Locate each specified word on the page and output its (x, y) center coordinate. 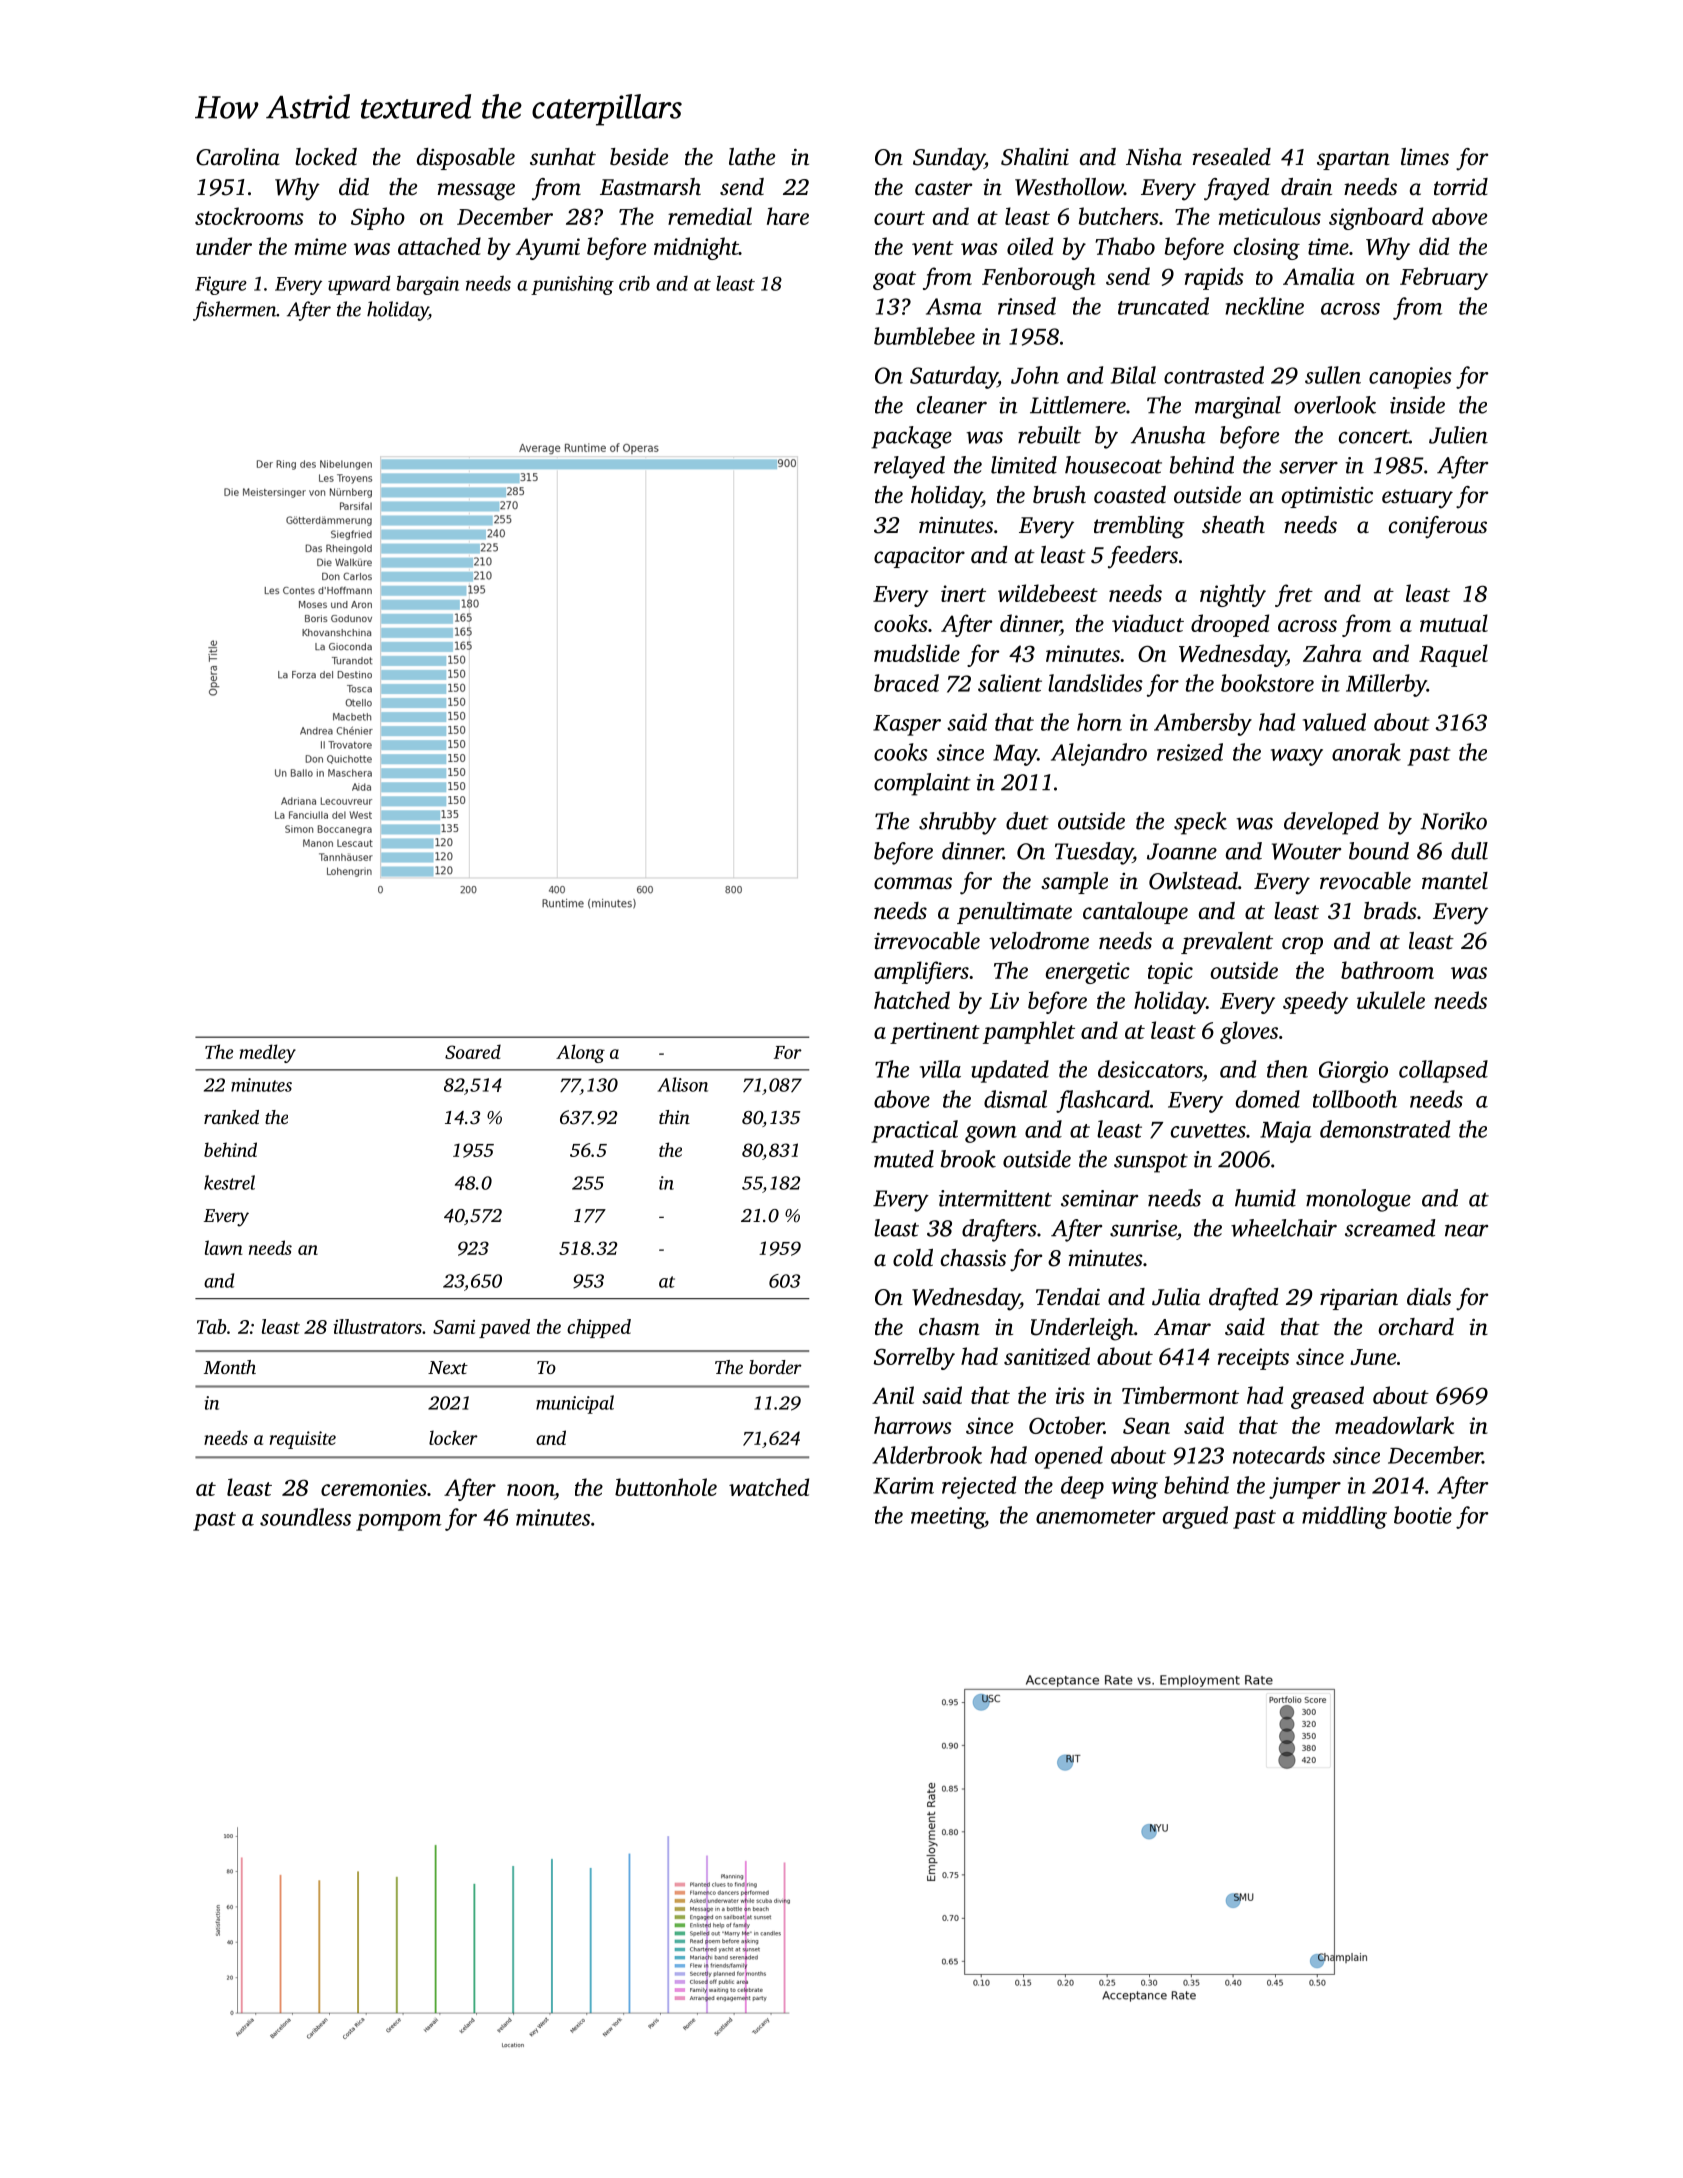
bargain (427, 285)
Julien (1458, 435)
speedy (1315, 1002)
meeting (948, 1518)
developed (1331, 823)
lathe (752, 156)
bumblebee (924, 336)
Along (580, 1053)
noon (530, 1490)
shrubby (958, 823)
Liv (1004, 1000)
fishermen (235, 311)
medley (268, 1053)
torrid (1461, 187)
